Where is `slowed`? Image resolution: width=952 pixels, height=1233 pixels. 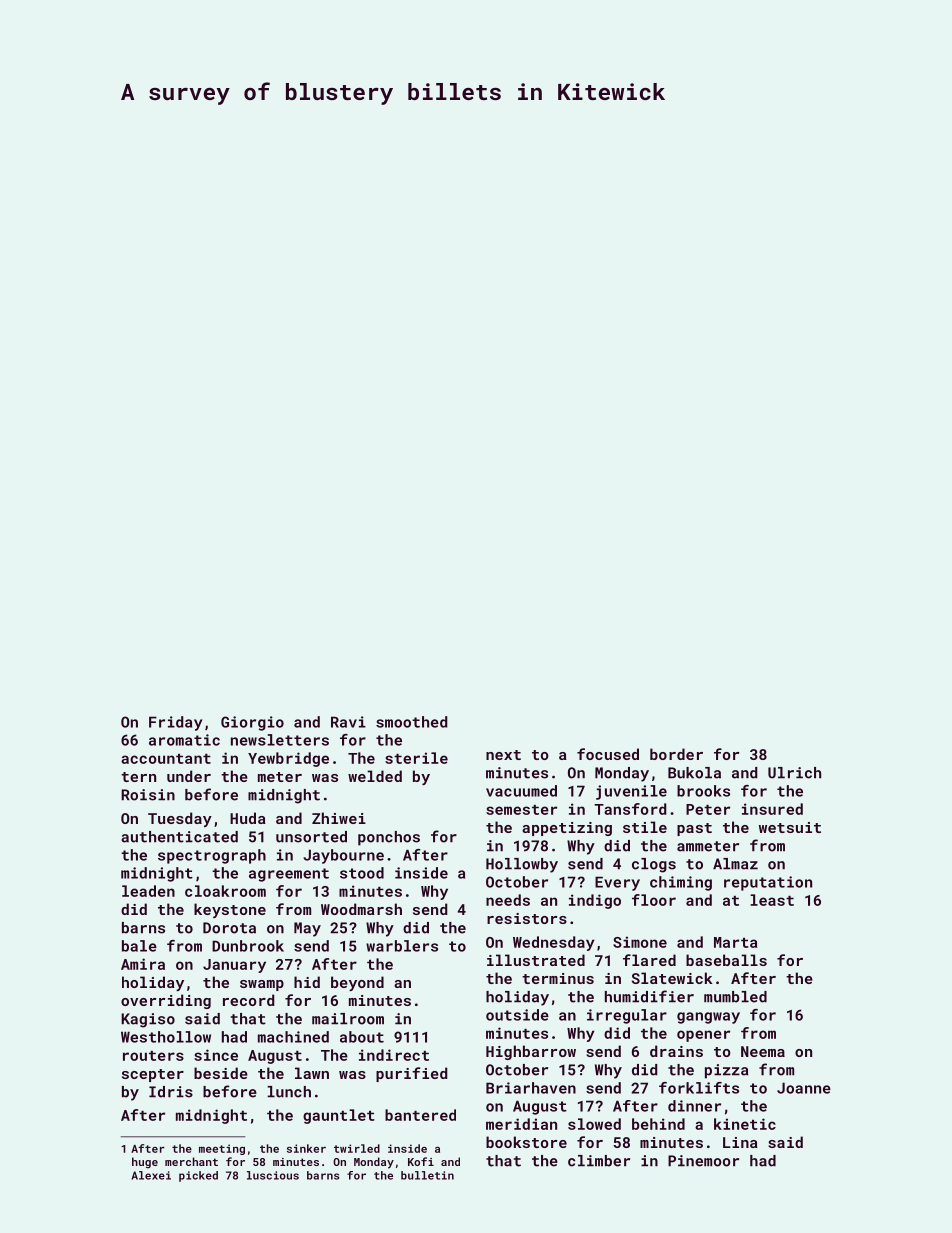
slowed is located at coordinates (594, 1124).
